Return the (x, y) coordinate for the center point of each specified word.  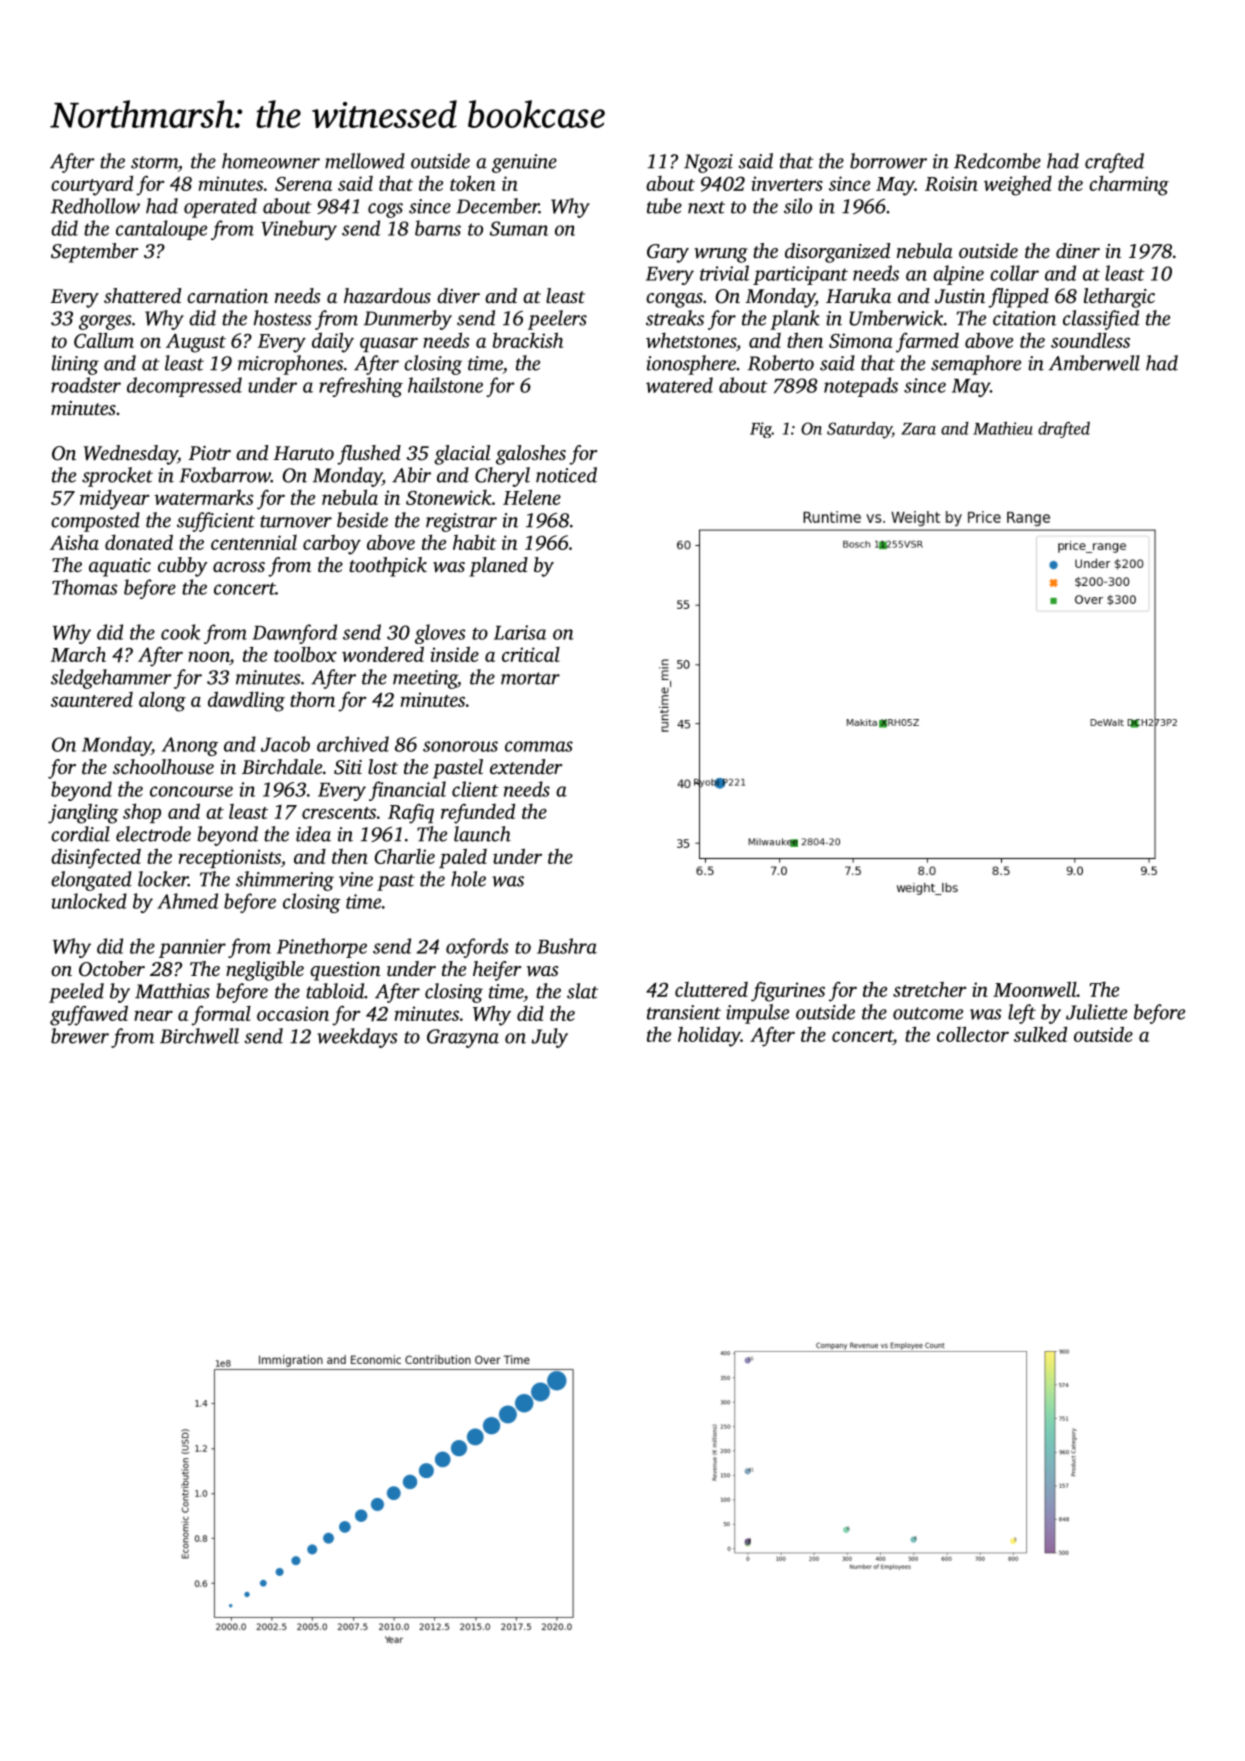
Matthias (172, 991)
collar (1014, 273)
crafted (1114, 163)
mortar (530, 678)
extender (526, 766)
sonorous (460, 746)
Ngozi (708, 163)
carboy (332, 544)
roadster (86, 385)
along (162, 702)
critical (531, 654)
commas (539, 746)
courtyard (92, 185)
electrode (153, 834)
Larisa (520, 632)
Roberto (781, 363)
